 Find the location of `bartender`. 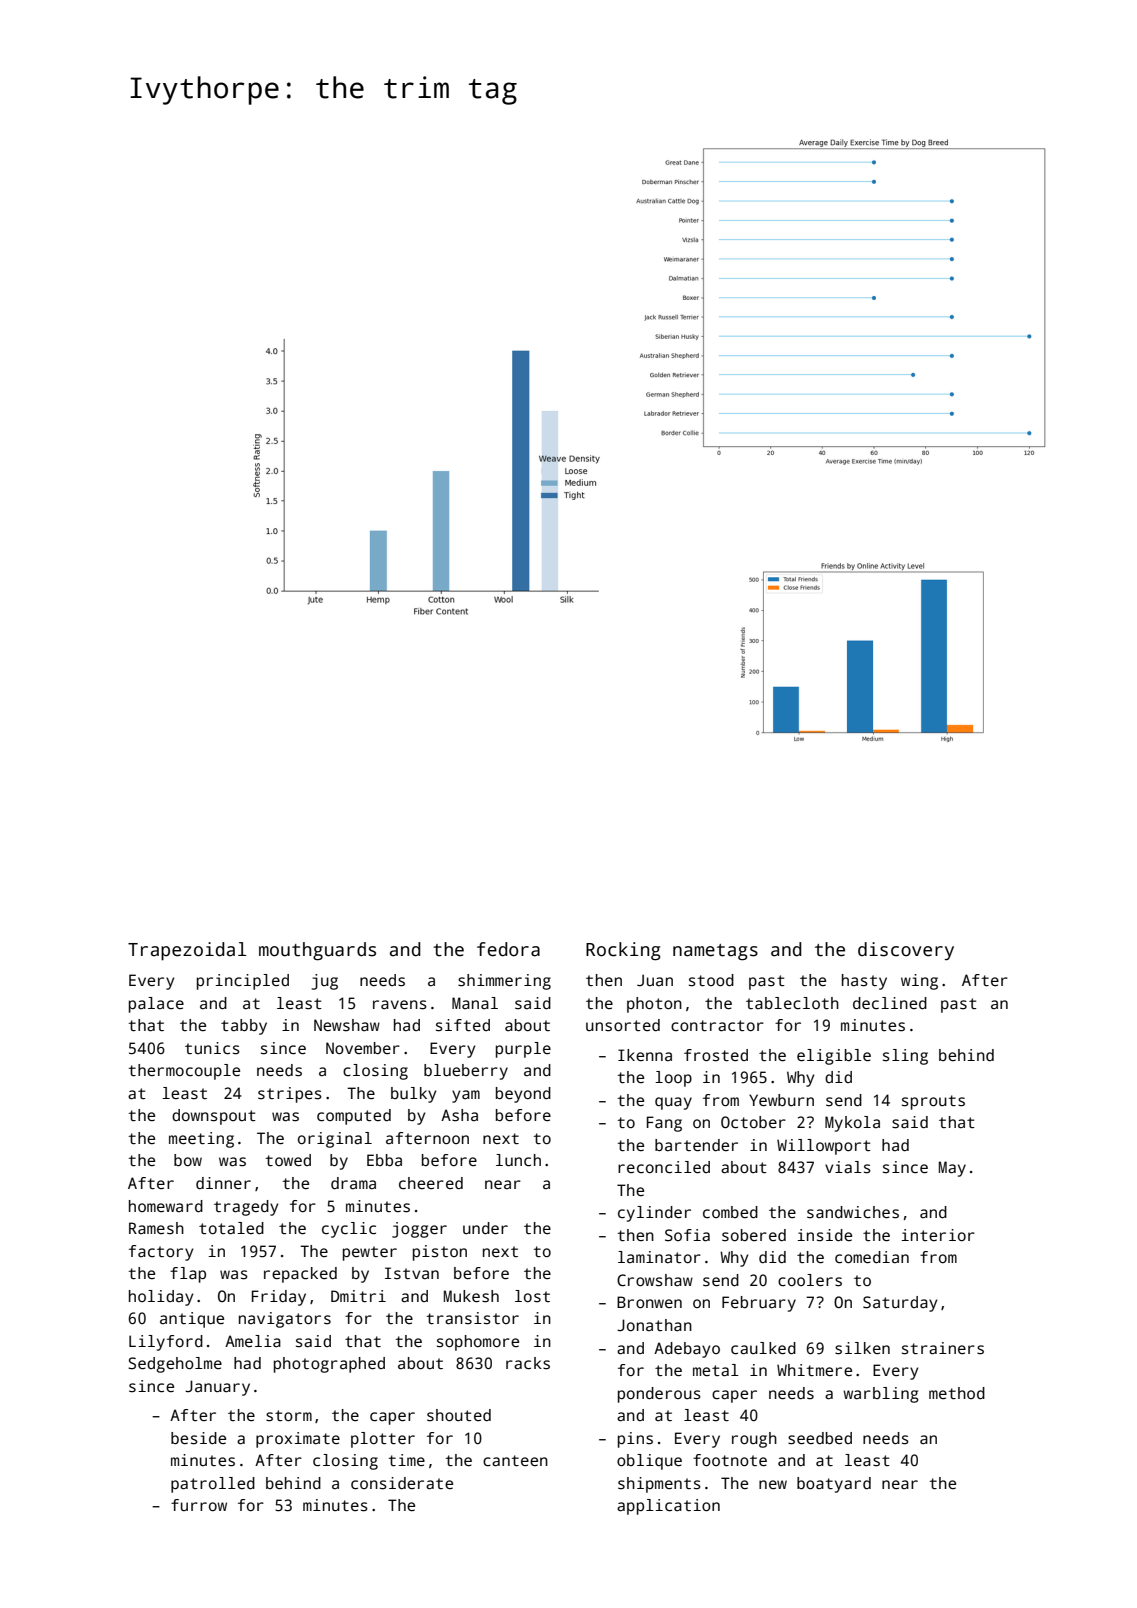

bartender is located at coordinates (696, 1145).
